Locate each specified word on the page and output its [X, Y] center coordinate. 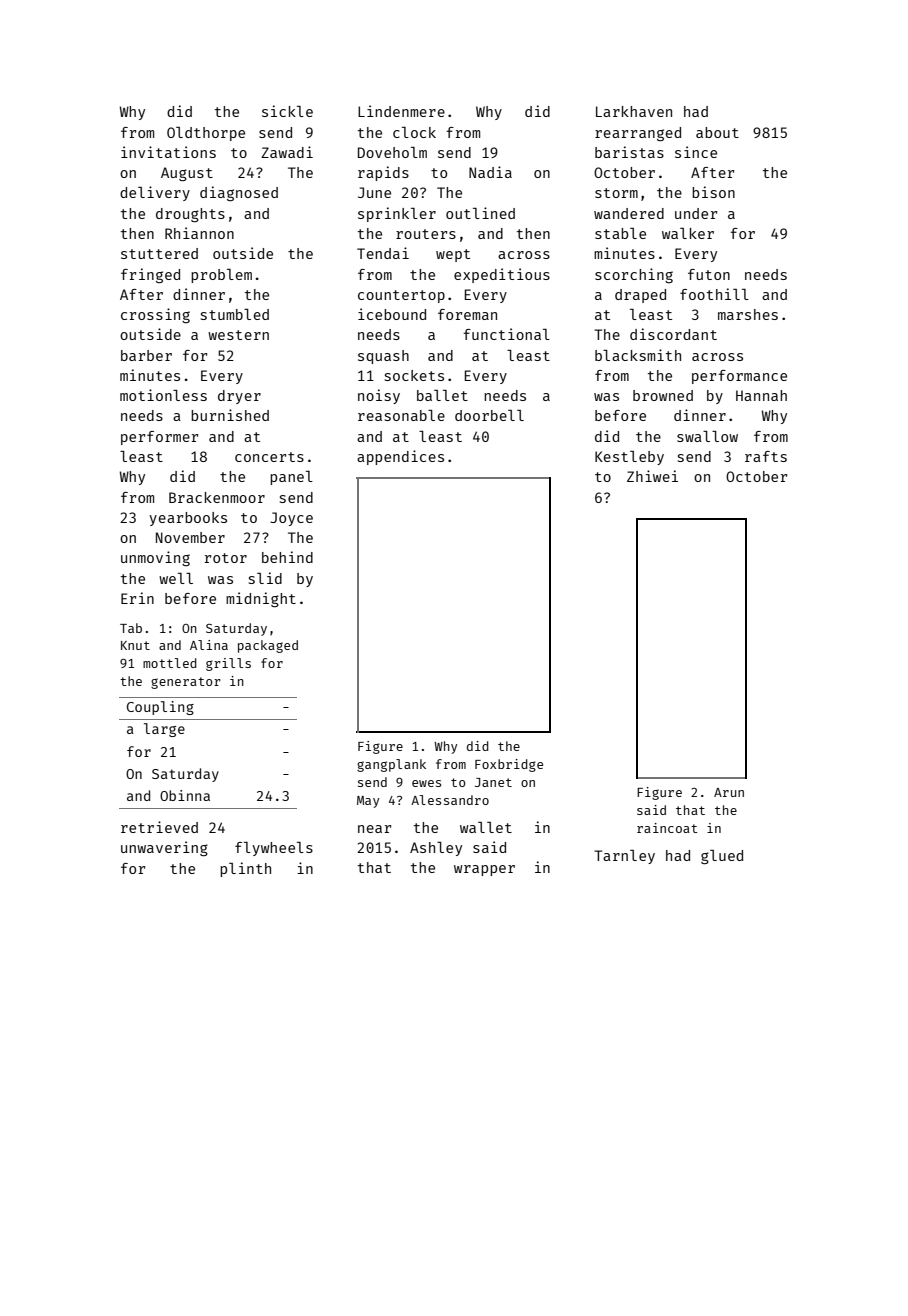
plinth [245, 869]
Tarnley [624, 857]
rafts [766, 456]
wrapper [484, 870]
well [176, 578]
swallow [707, 436]
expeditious [502, 275]
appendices [400, 457]
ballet [442, 395]
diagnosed [239, 193]
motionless [163, 395]
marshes [748, 314]
